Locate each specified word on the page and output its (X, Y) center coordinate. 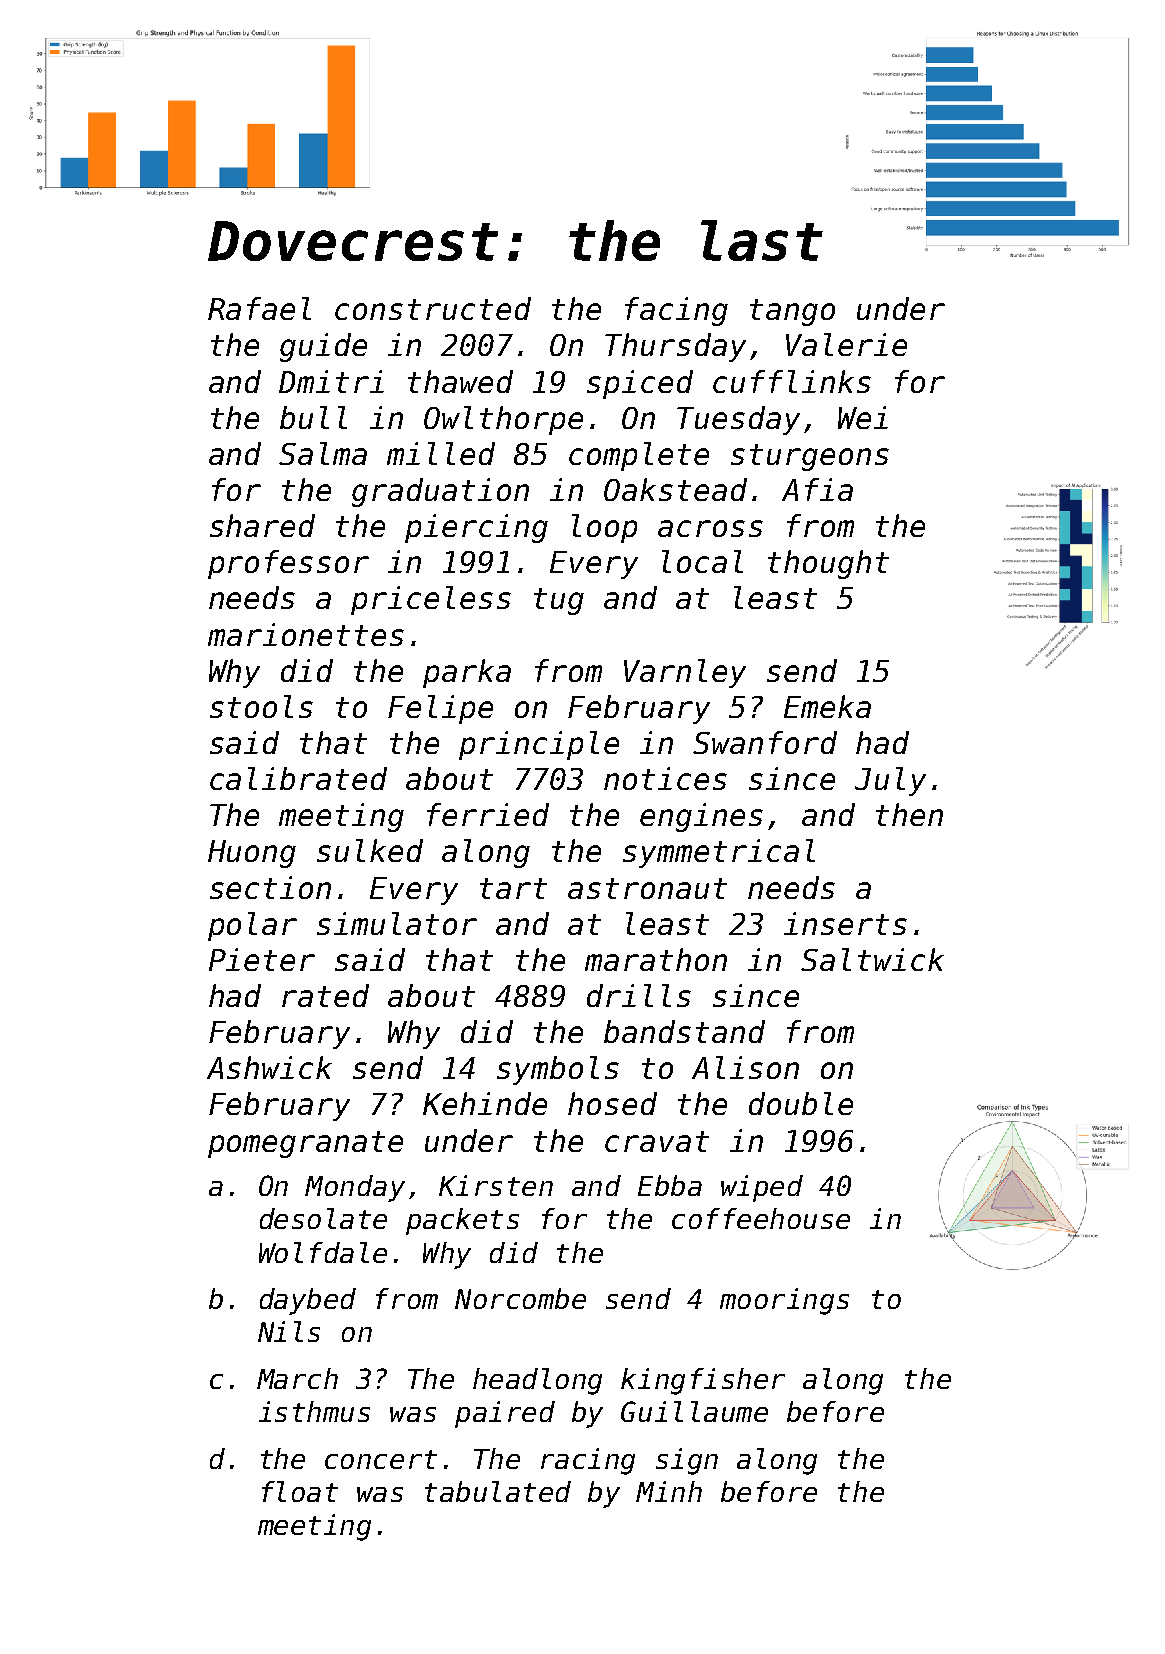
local (702, 561)
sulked (370, 850)
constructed (433, 308)
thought (828, 564)
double (801, 1103)
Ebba (670, 1185)
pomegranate (305, 1144)
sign (687, 1461)
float (300, 1491)
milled (441, 453)
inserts (845, 923)
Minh (669, 1491)
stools (261, 706)
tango (792, 312)
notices (665, 778)
